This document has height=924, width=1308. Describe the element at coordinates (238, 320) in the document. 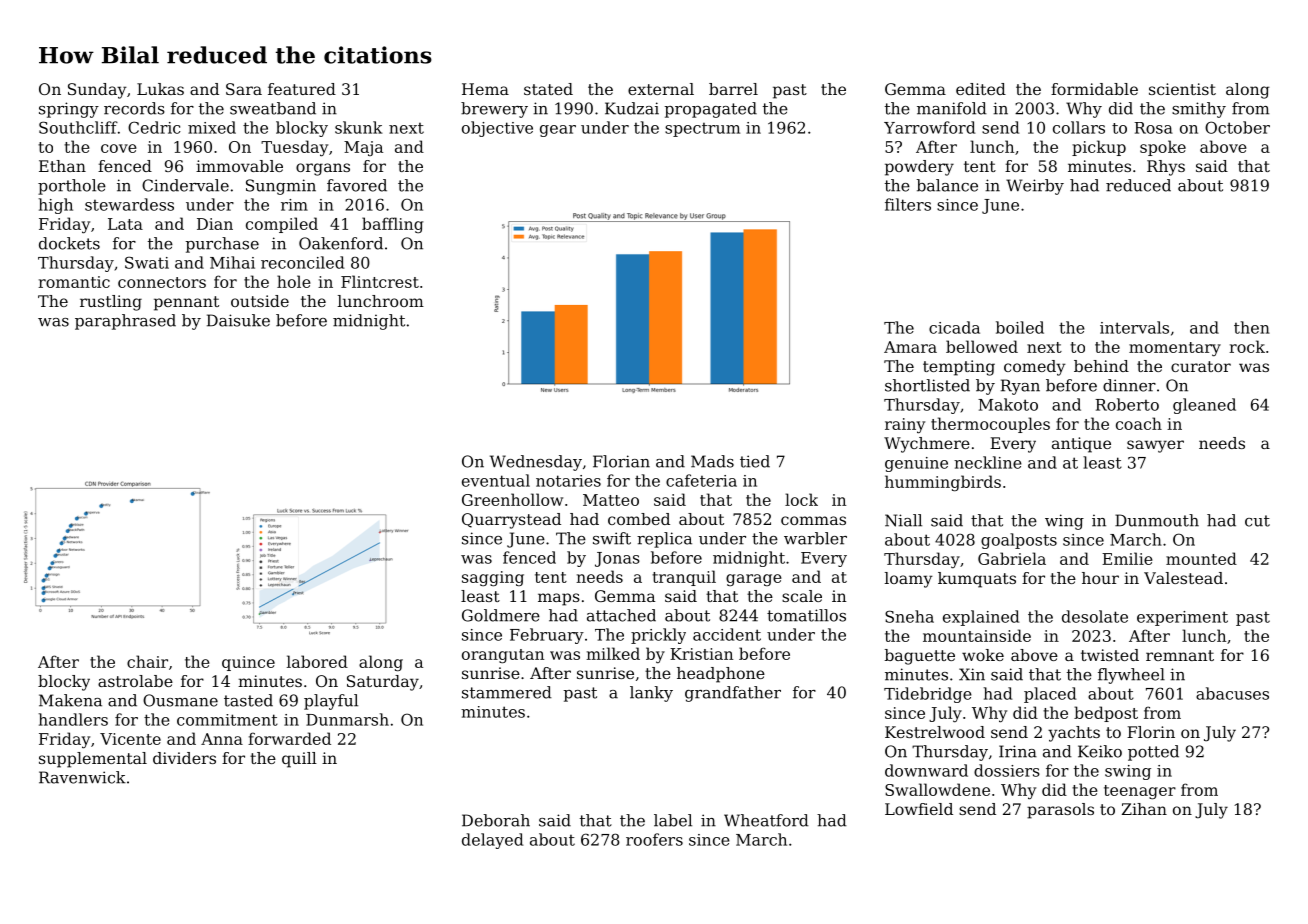

I see `Daisuke` at that location.
